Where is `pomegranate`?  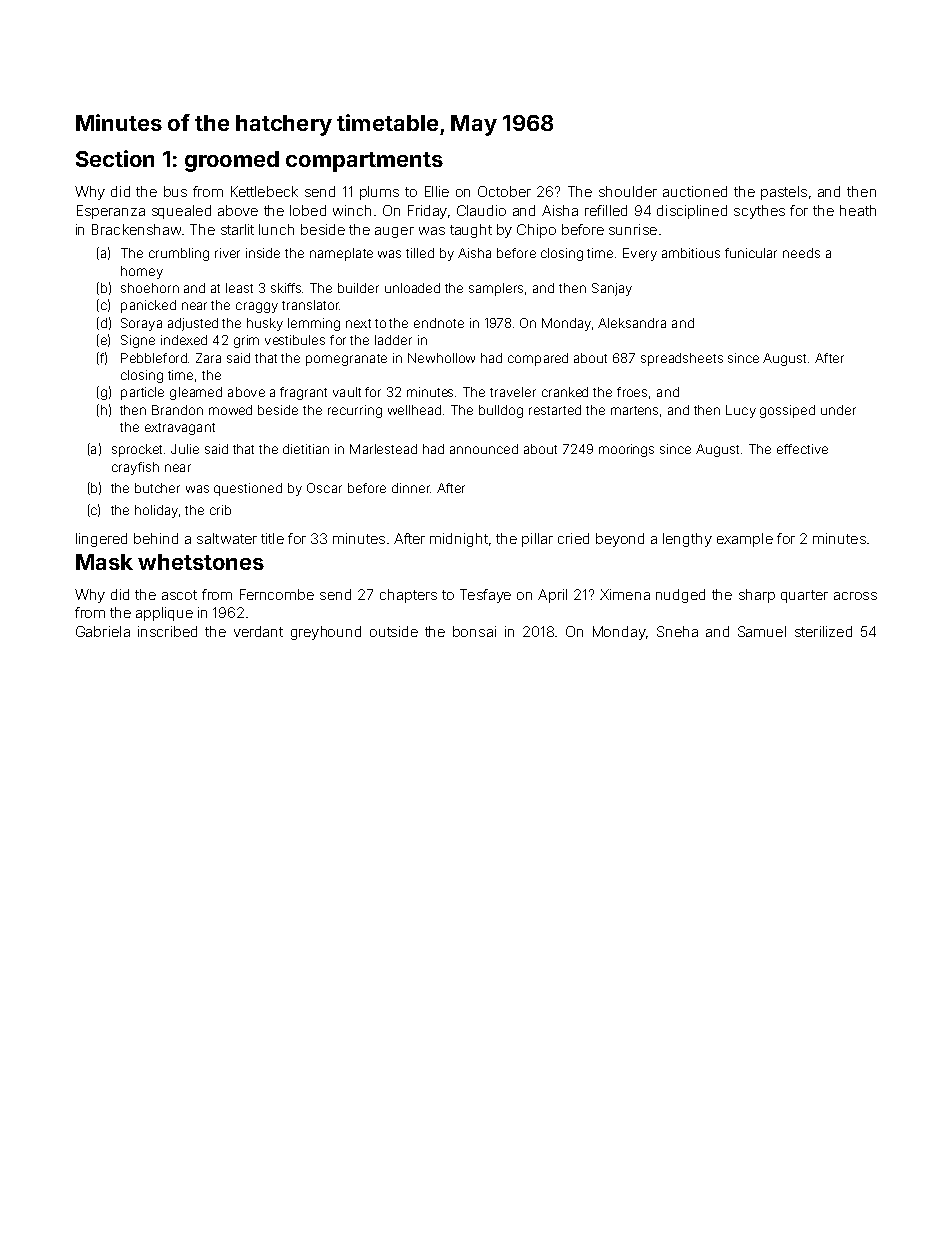 pomegranate is located at coordinates (346, 360).
